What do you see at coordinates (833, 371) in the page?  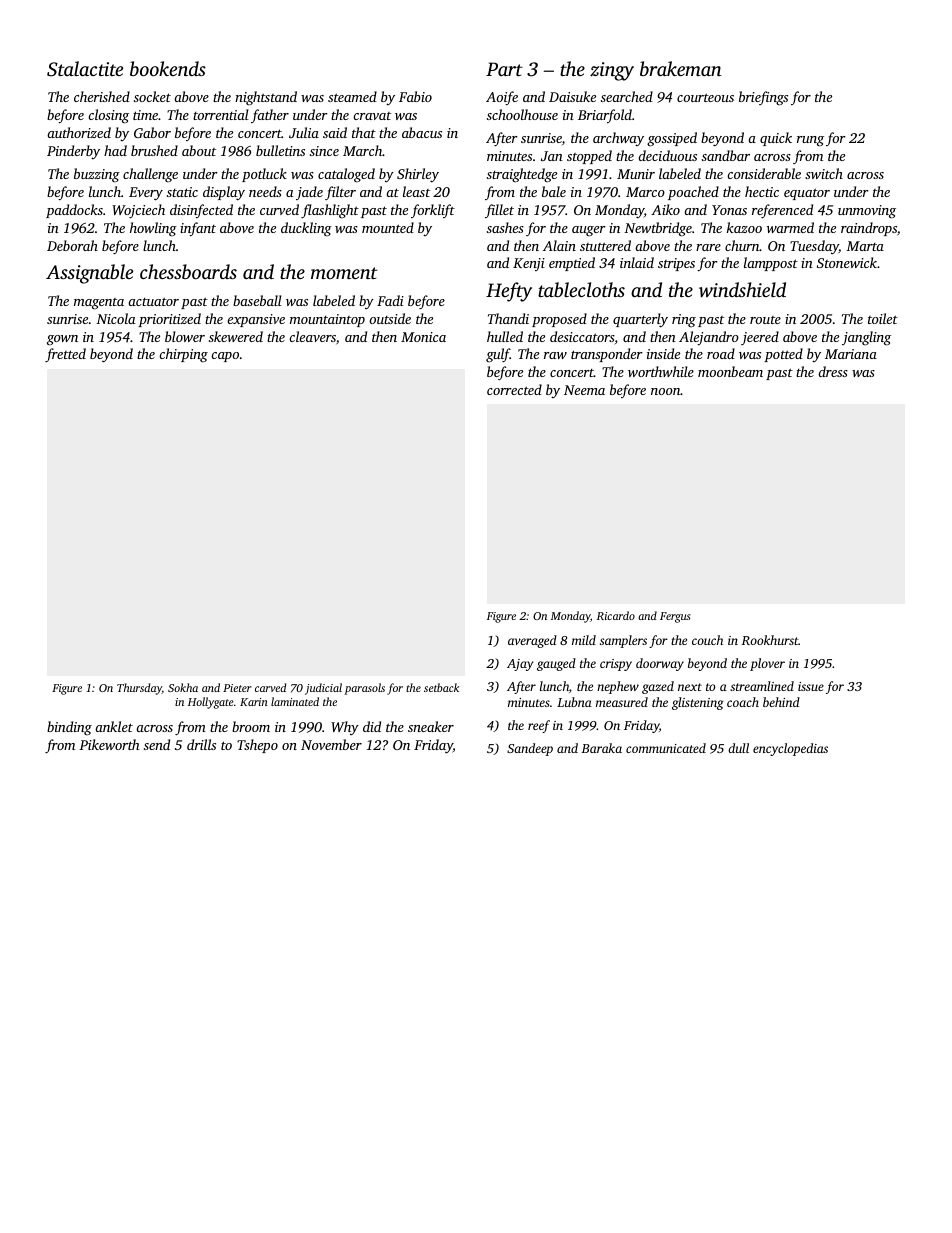 I see `dress` at bounding box center [833, 371].
